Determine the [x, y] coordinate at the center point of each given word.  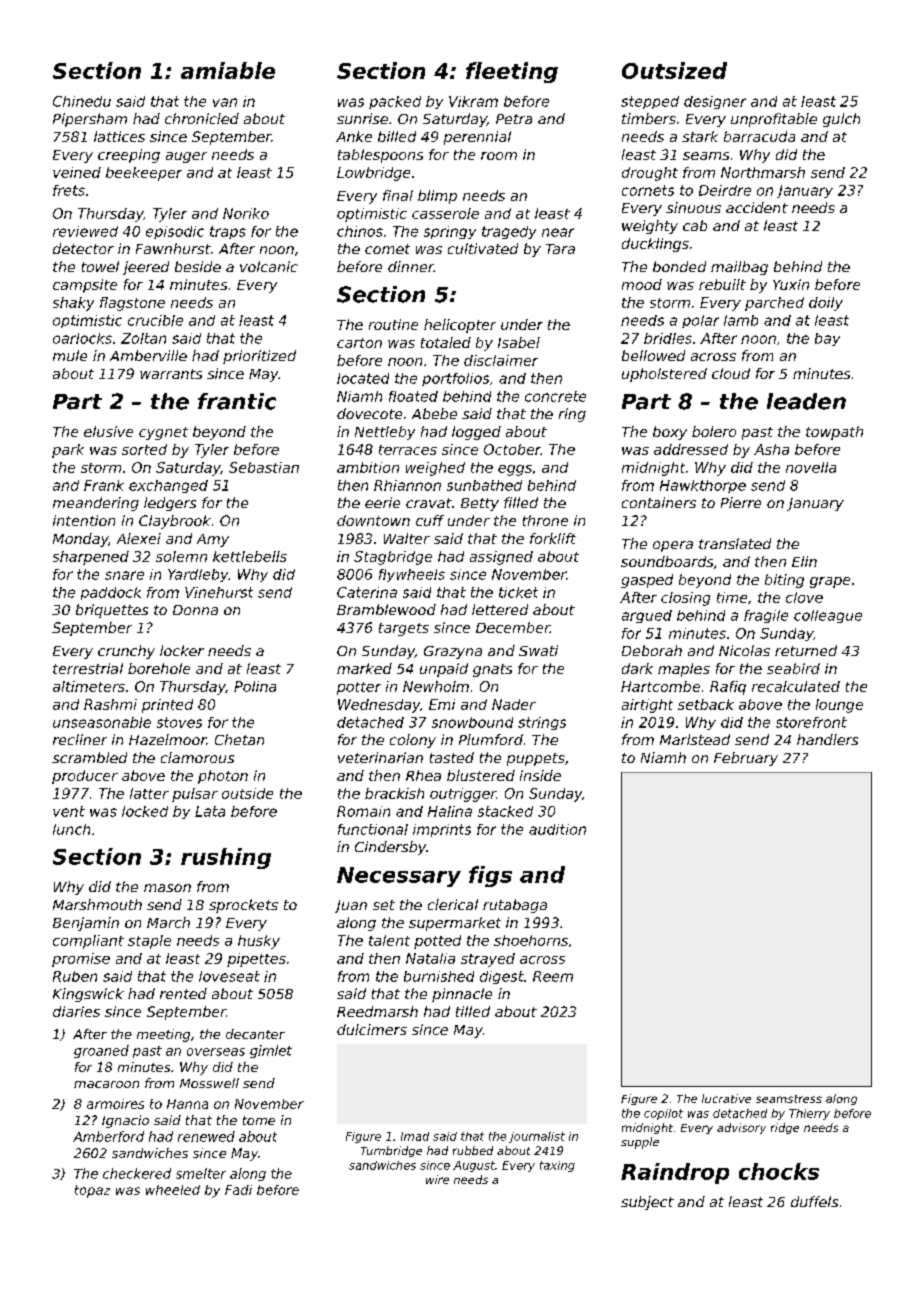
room [499, 156]
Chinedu [82, 101]
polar [700, 321]
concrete [555, 396]
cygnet [163, 433]
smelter [201, 1173]
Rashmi [110, 704]
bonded [679, 266]
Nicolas [744, 650]
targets [404, 629]
